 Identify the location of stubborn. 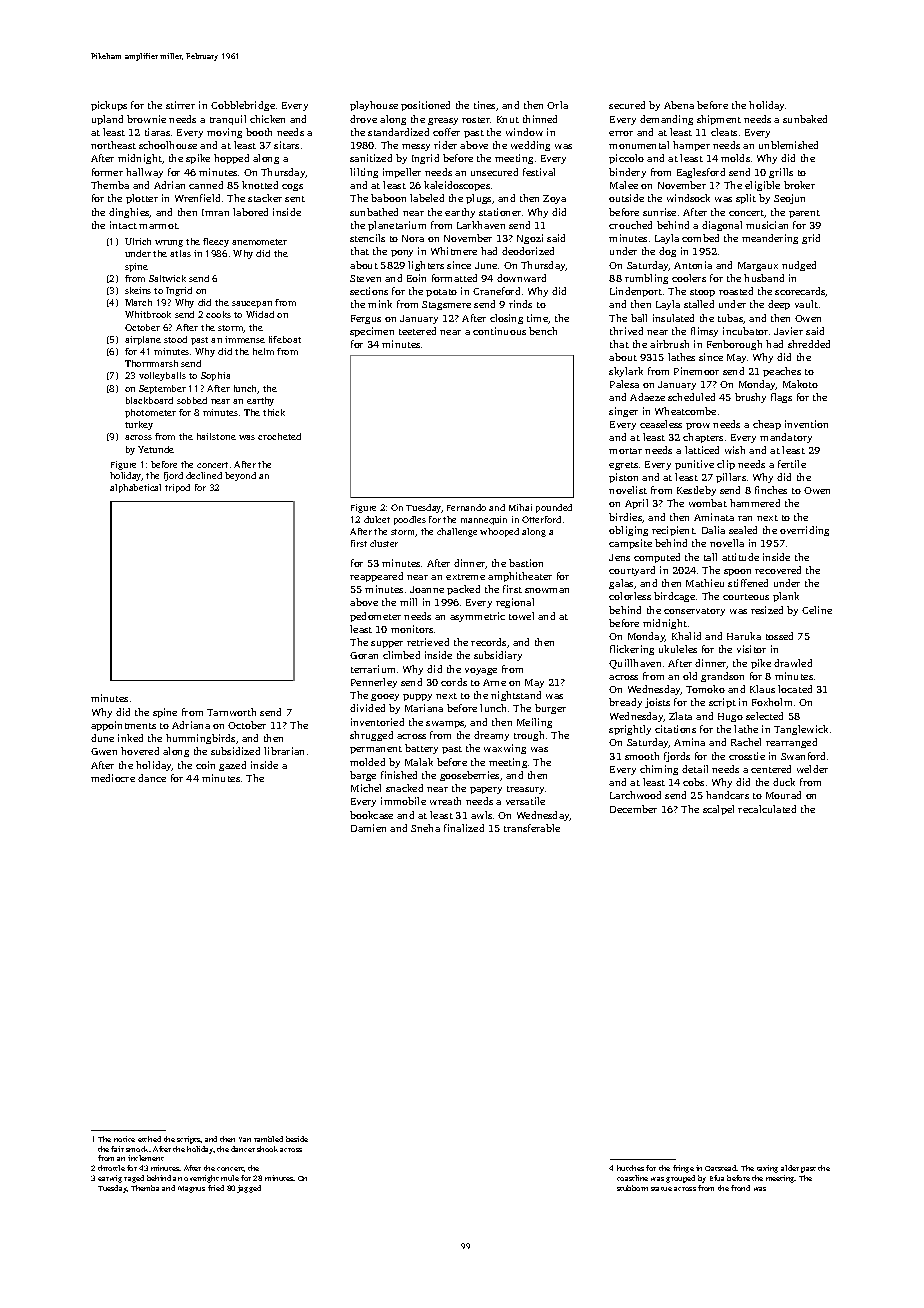
(632, 1188).
